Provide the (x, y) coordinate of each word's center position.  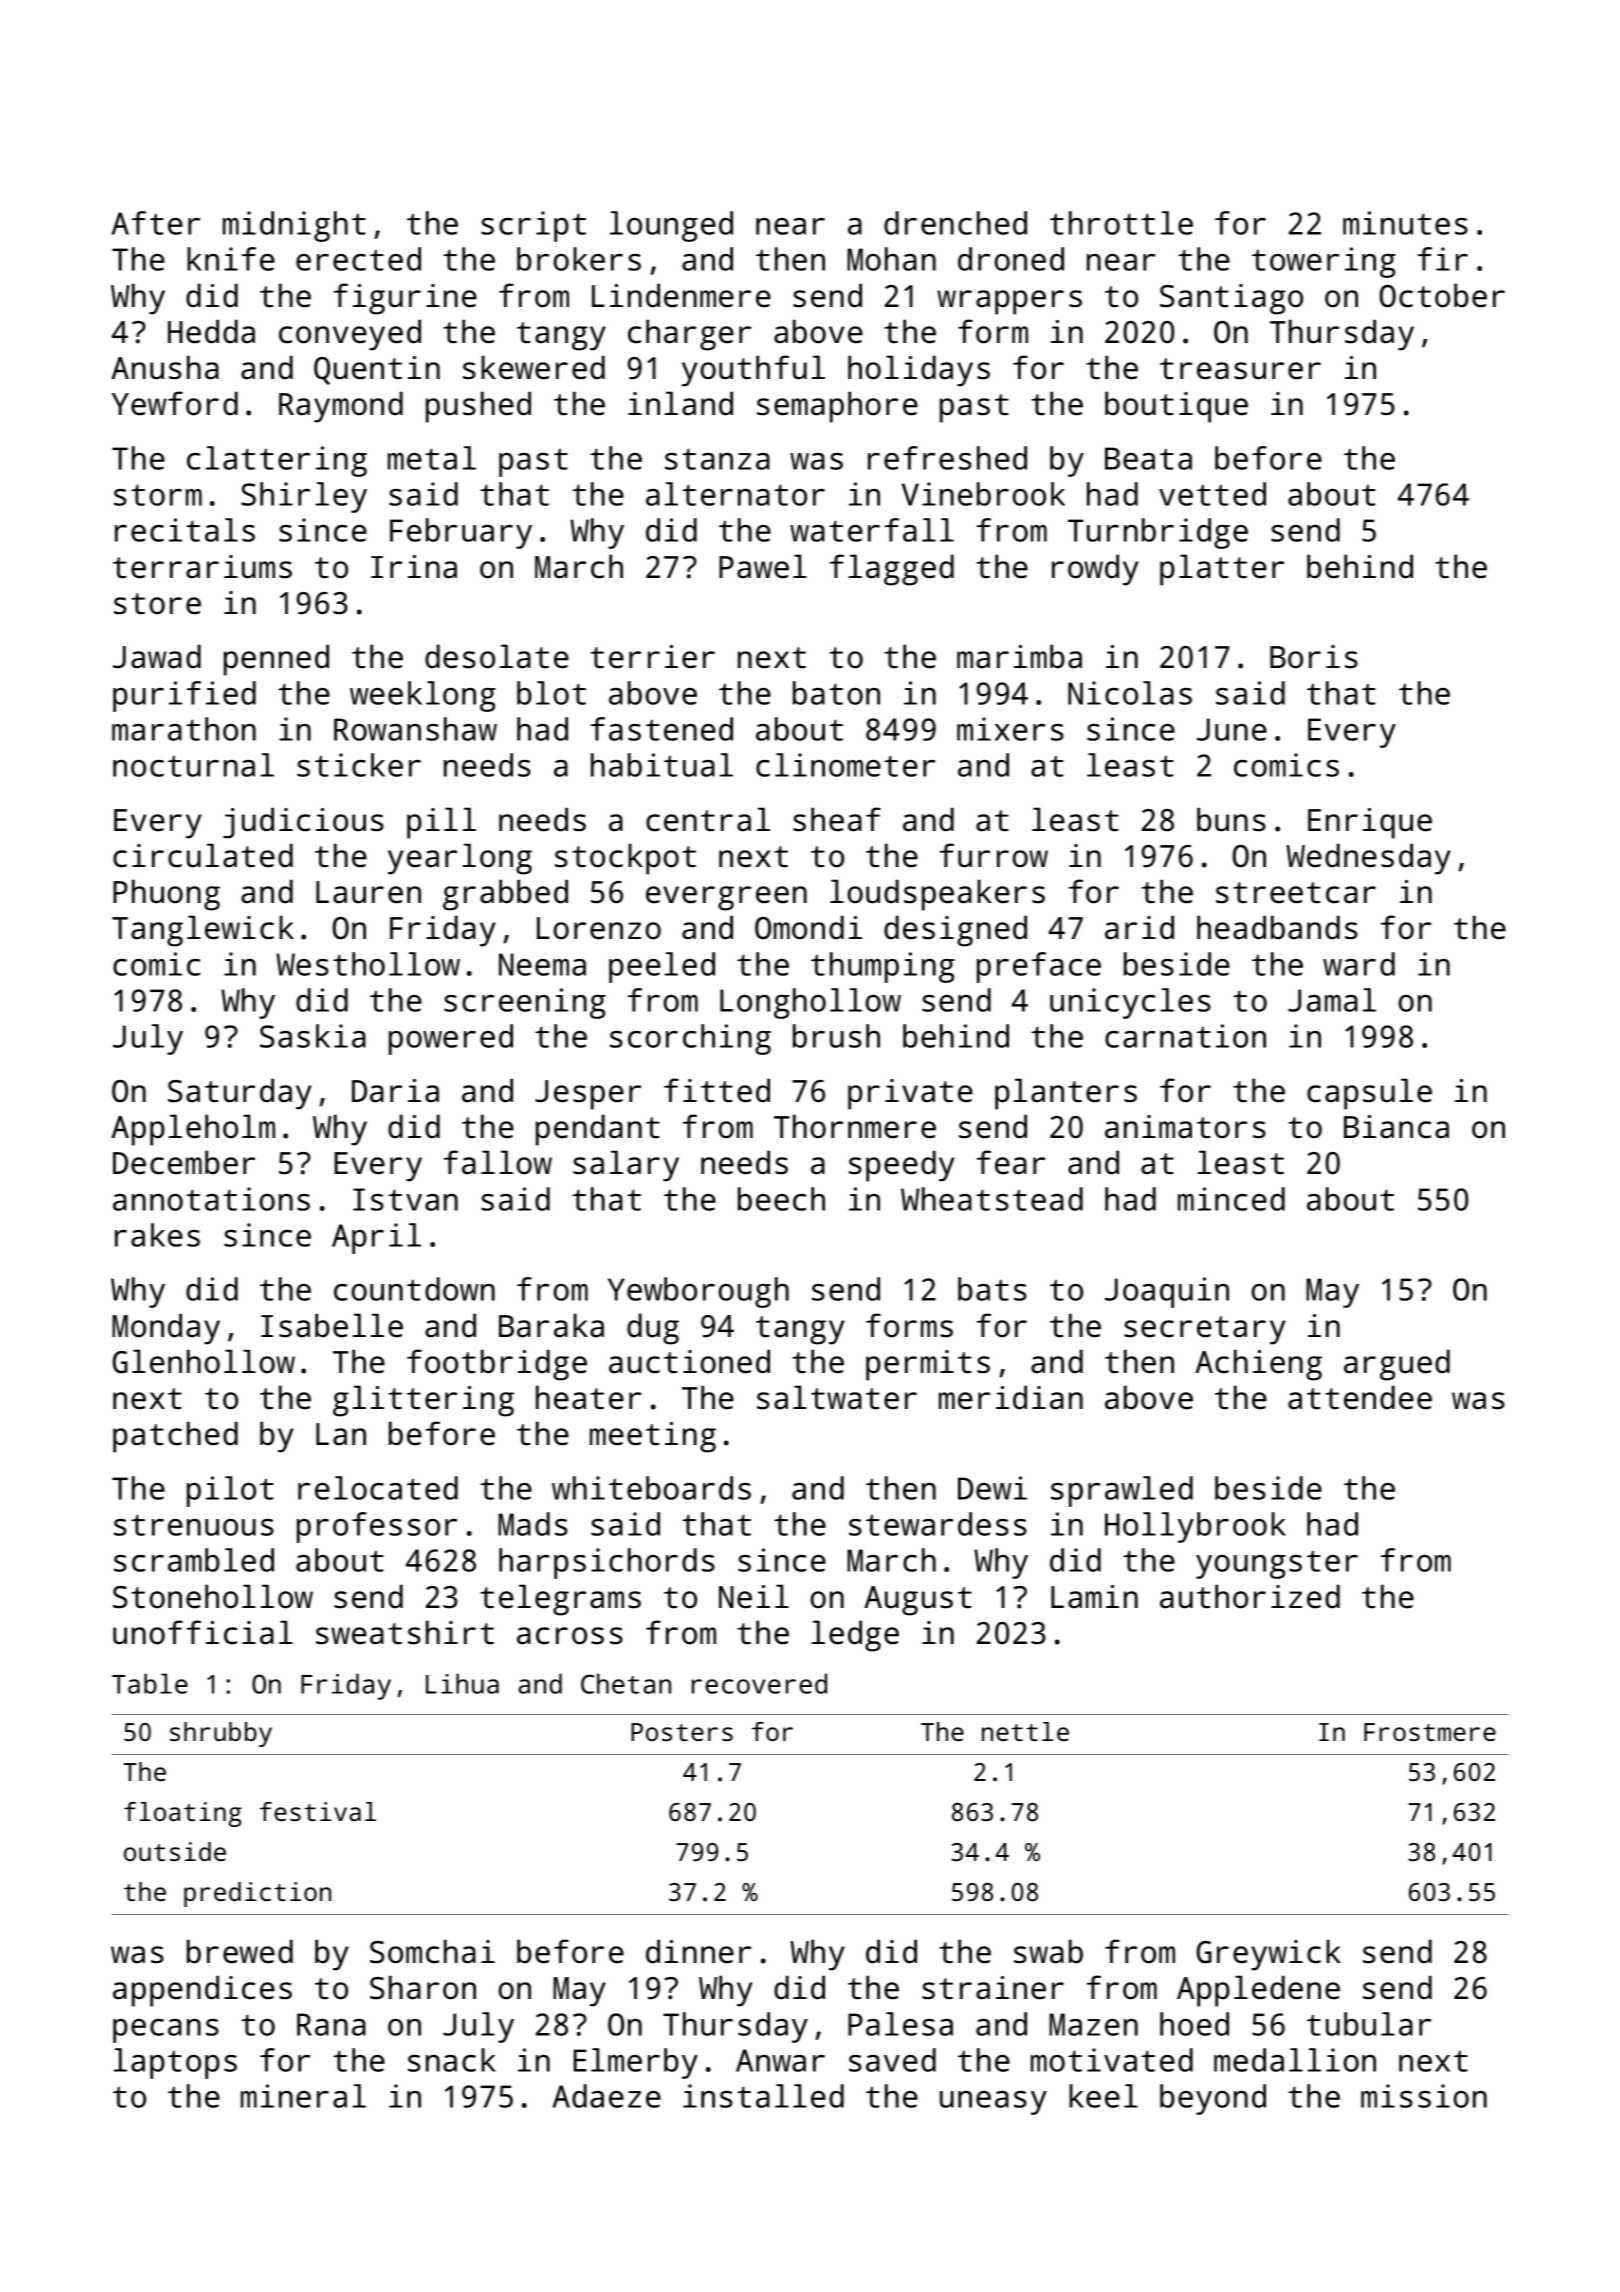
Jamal (1332, 1000)
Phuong (166, 895)
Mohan (891, 259)
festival (318, 1811)
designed (955, 931)
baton (836, 693)
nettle (1025, 1731)
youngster (1277, 1564)
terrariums (202, 567)
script (533, 226)
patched (175, 1437)
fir (1443, 259)
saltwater (837, 1397)
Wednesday (1368, 859)
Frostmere (1430, 1732)
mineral (303, 2096)
